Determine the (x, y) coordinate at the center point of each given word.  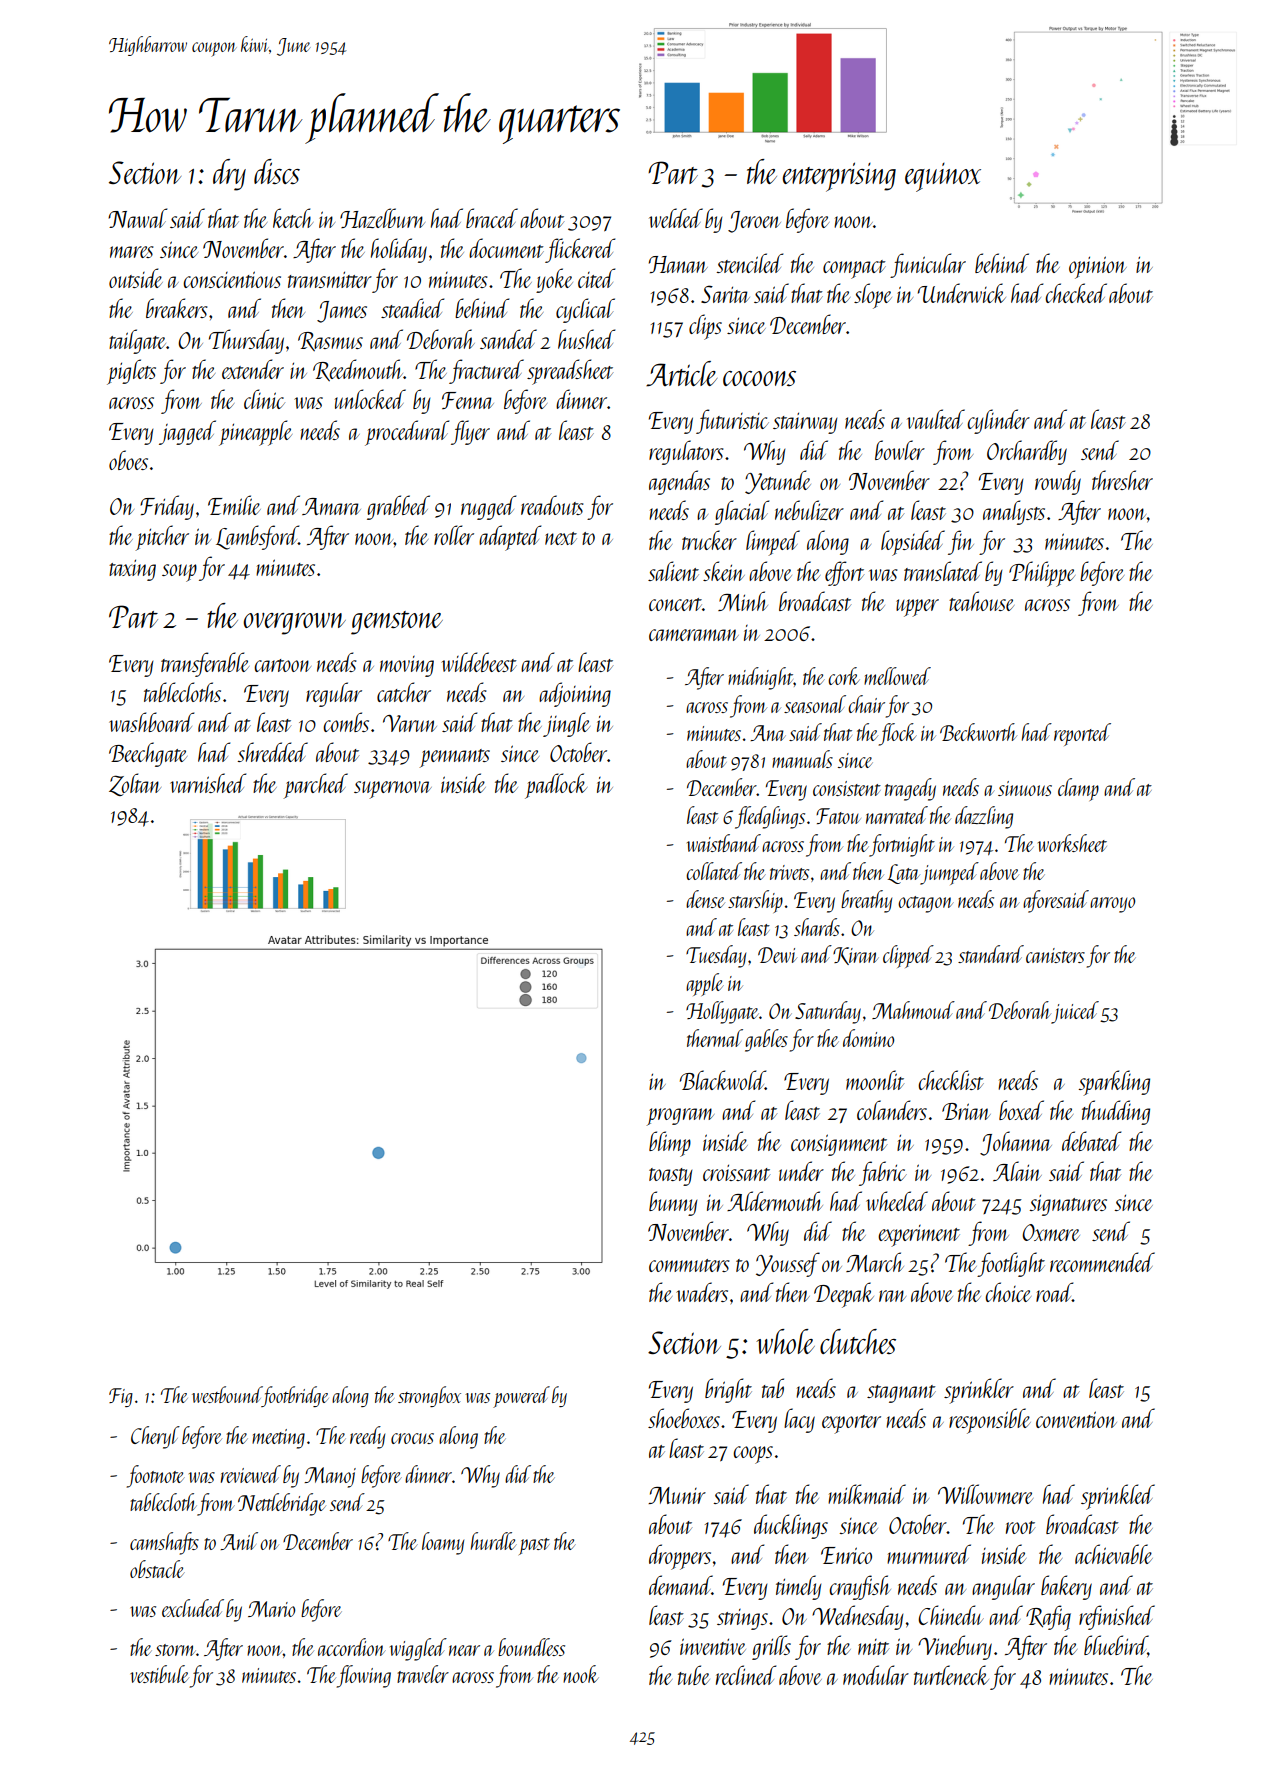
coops (753, 1455)
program (680, 1117)
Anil (239, 1541)
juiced (1075, 1012)
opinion (1098, 267)
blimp (670, 1144)
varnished (208, 783)
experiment (919, 1236)
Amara (331, 506)
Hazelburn (382, 218)
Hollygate (722, 1012)
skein (724, 571)
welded (676, 218)
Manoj (330, 1477)
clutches (858, 1341)
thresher (1122, 480)
